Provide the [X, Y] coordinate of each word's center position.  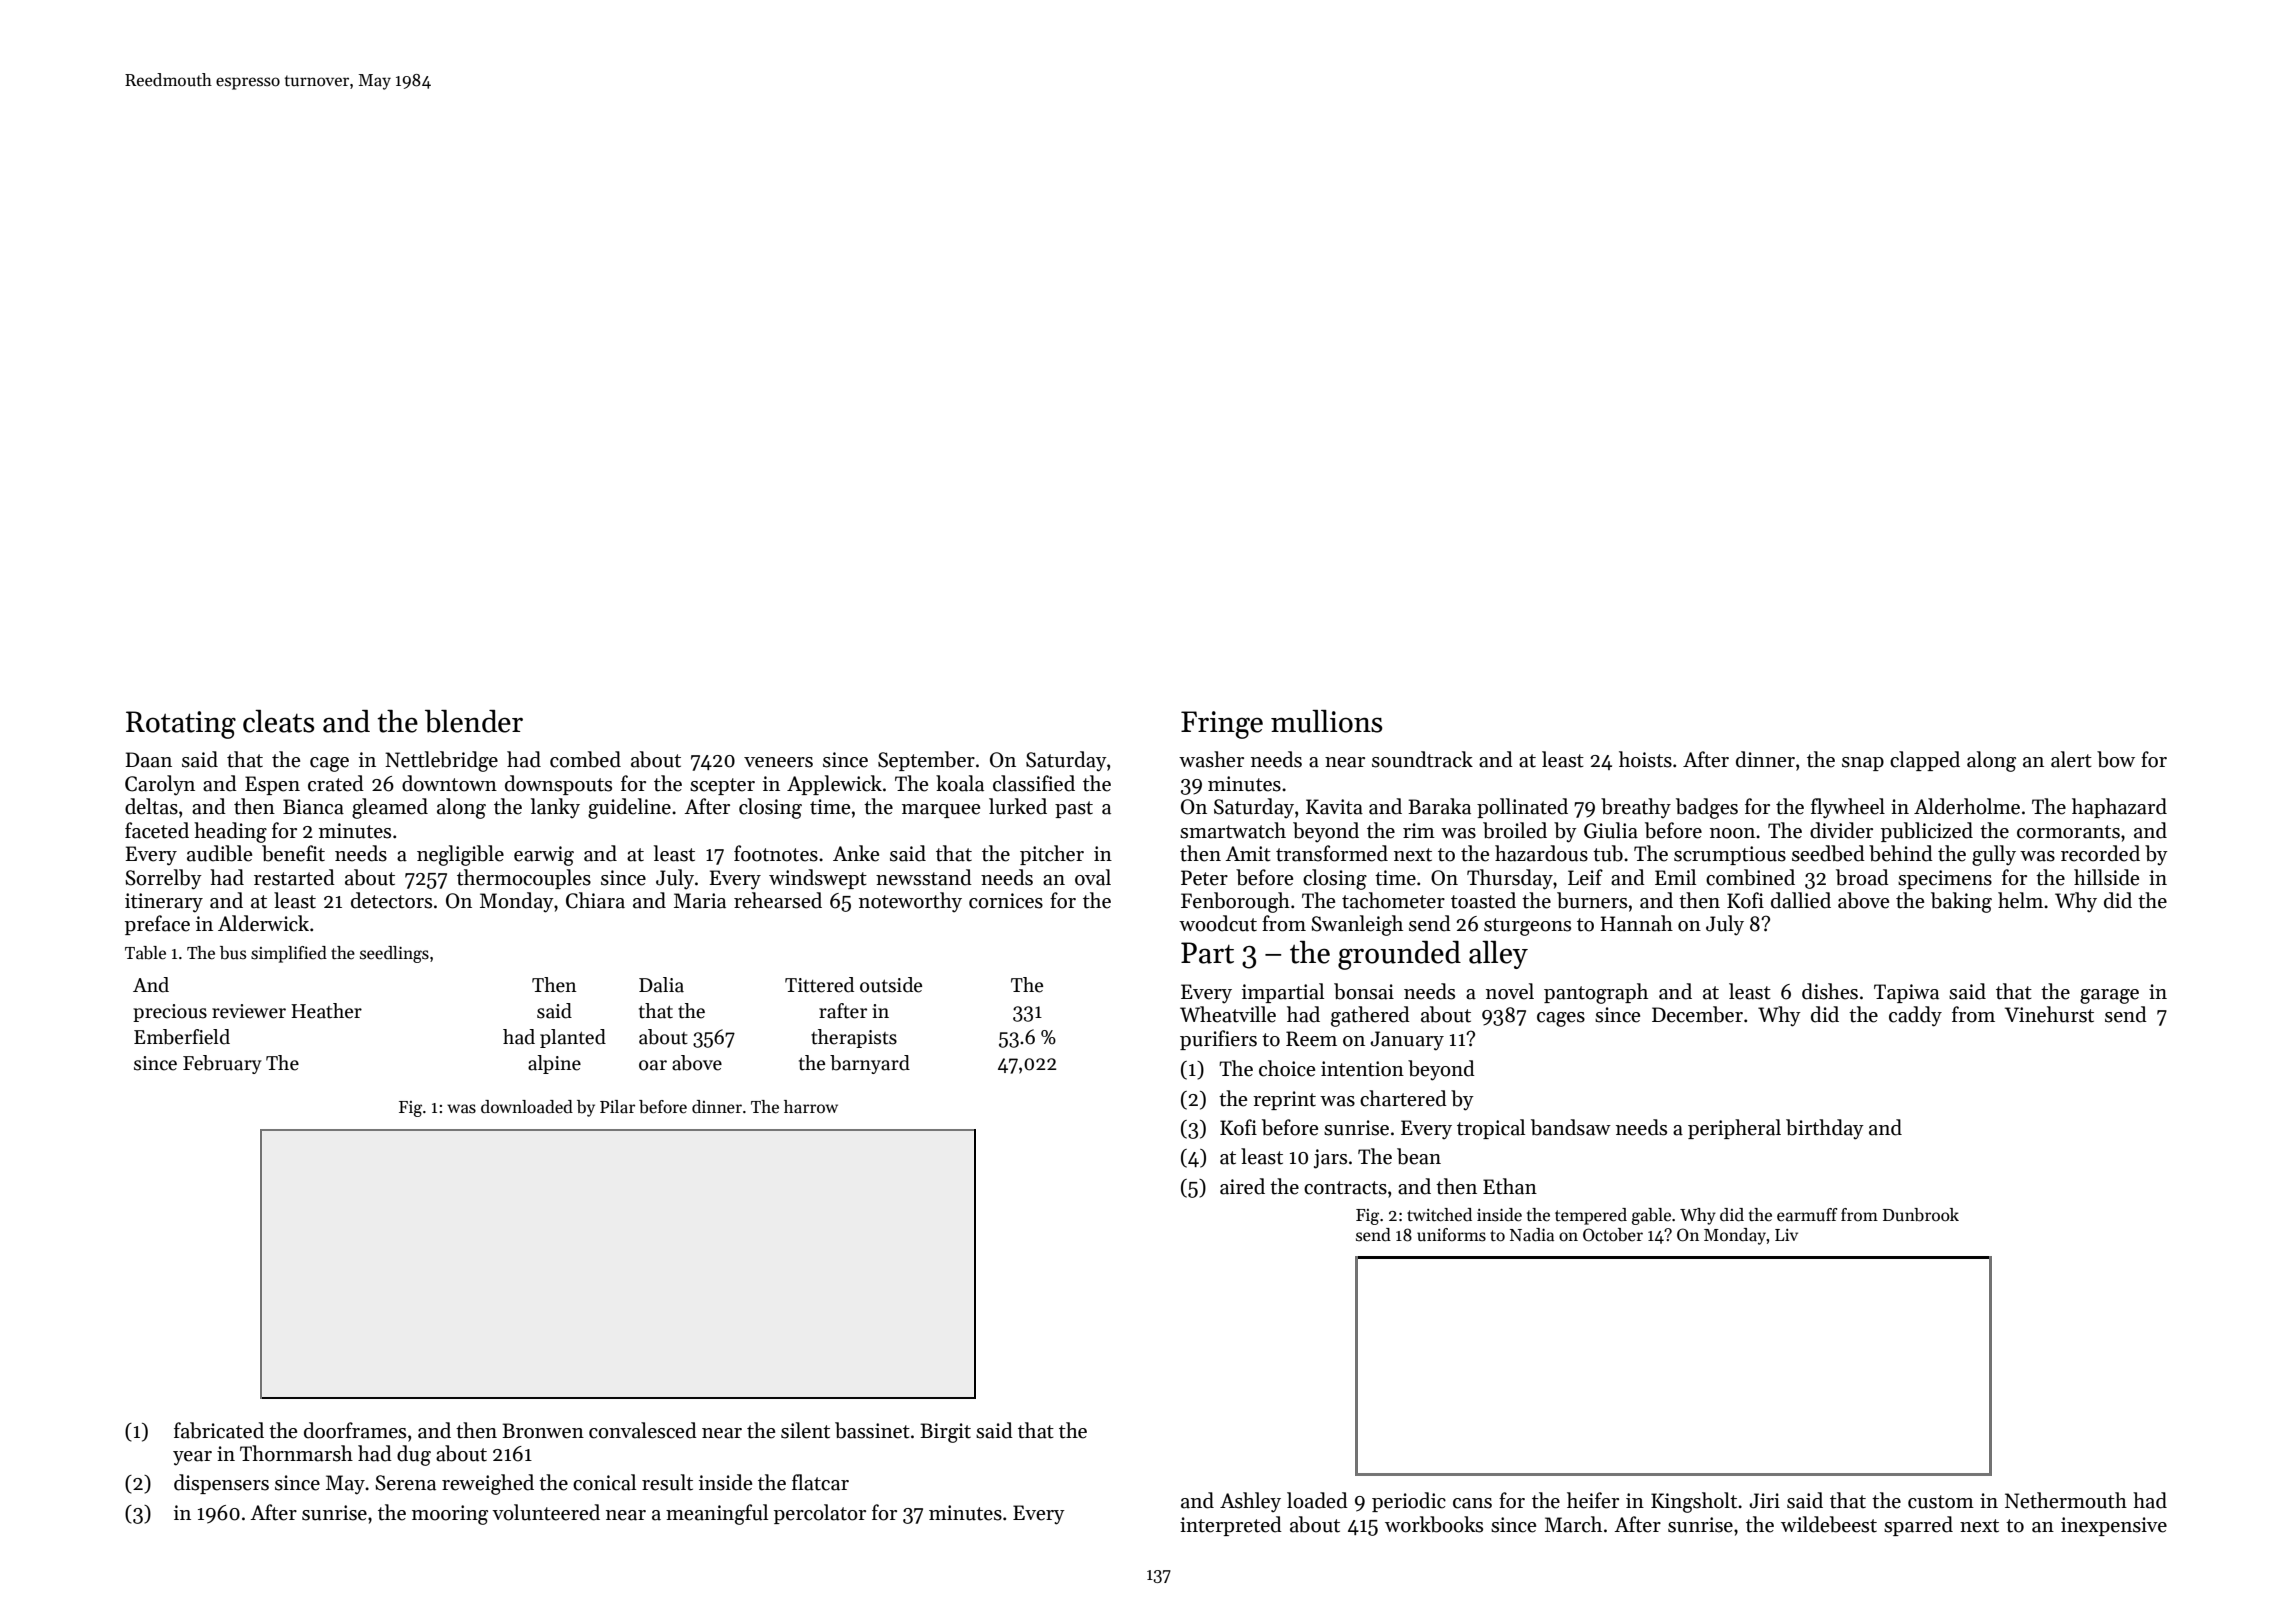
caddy [1915, 1016]
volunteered [546, 1512]
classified [1034, 783]
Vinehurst [2049, 1014]
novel [1510, 991]
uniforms [1451, 1235]
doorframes [355, 1430]
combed [585, 759]
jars [1330, 1159]
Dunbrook [1921, 1215]
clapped [1925, 761]
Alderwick [263, 923]
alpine [554, 1064]
